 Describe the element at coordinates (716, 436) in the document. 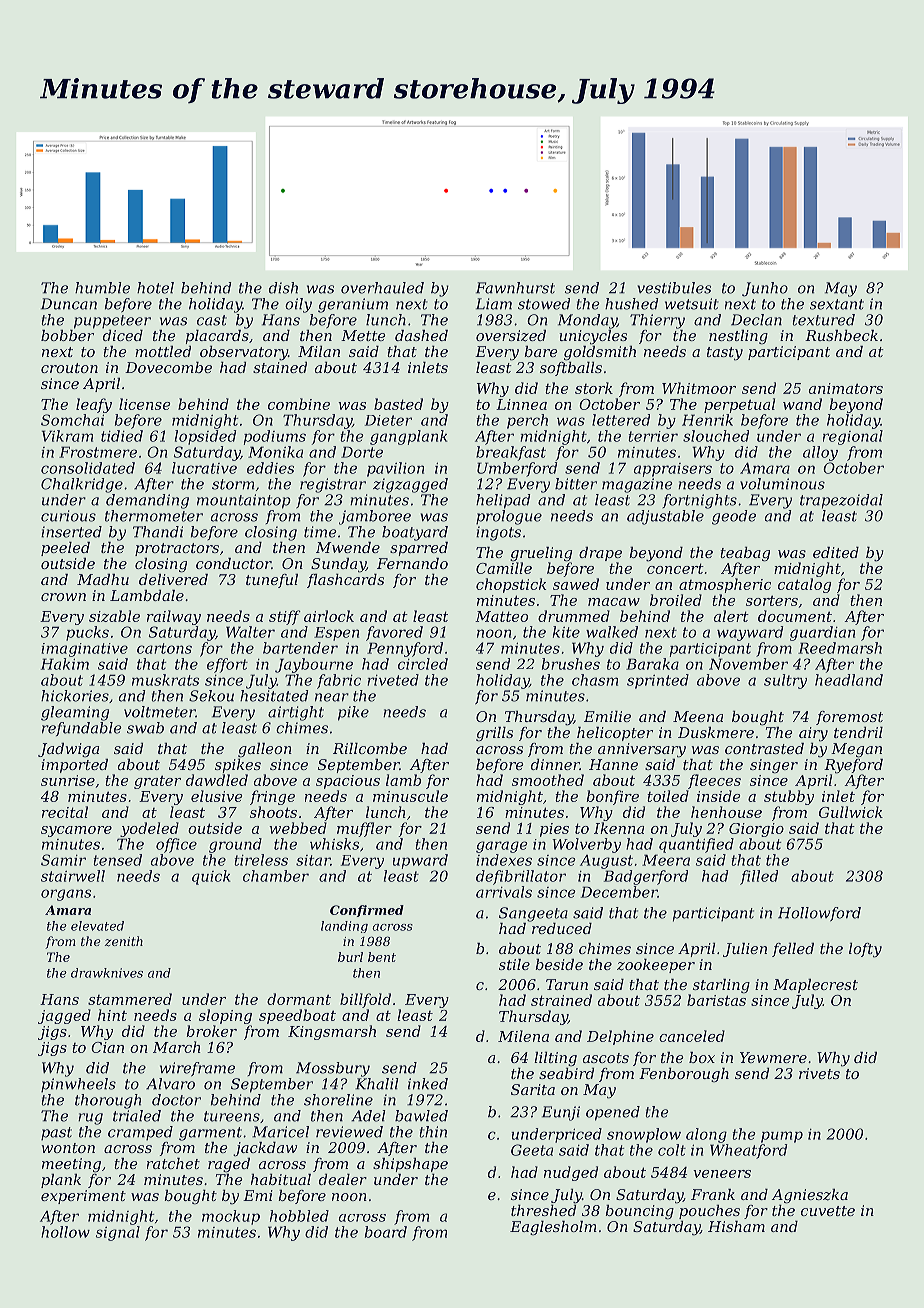

I see `slouched` at that location.
